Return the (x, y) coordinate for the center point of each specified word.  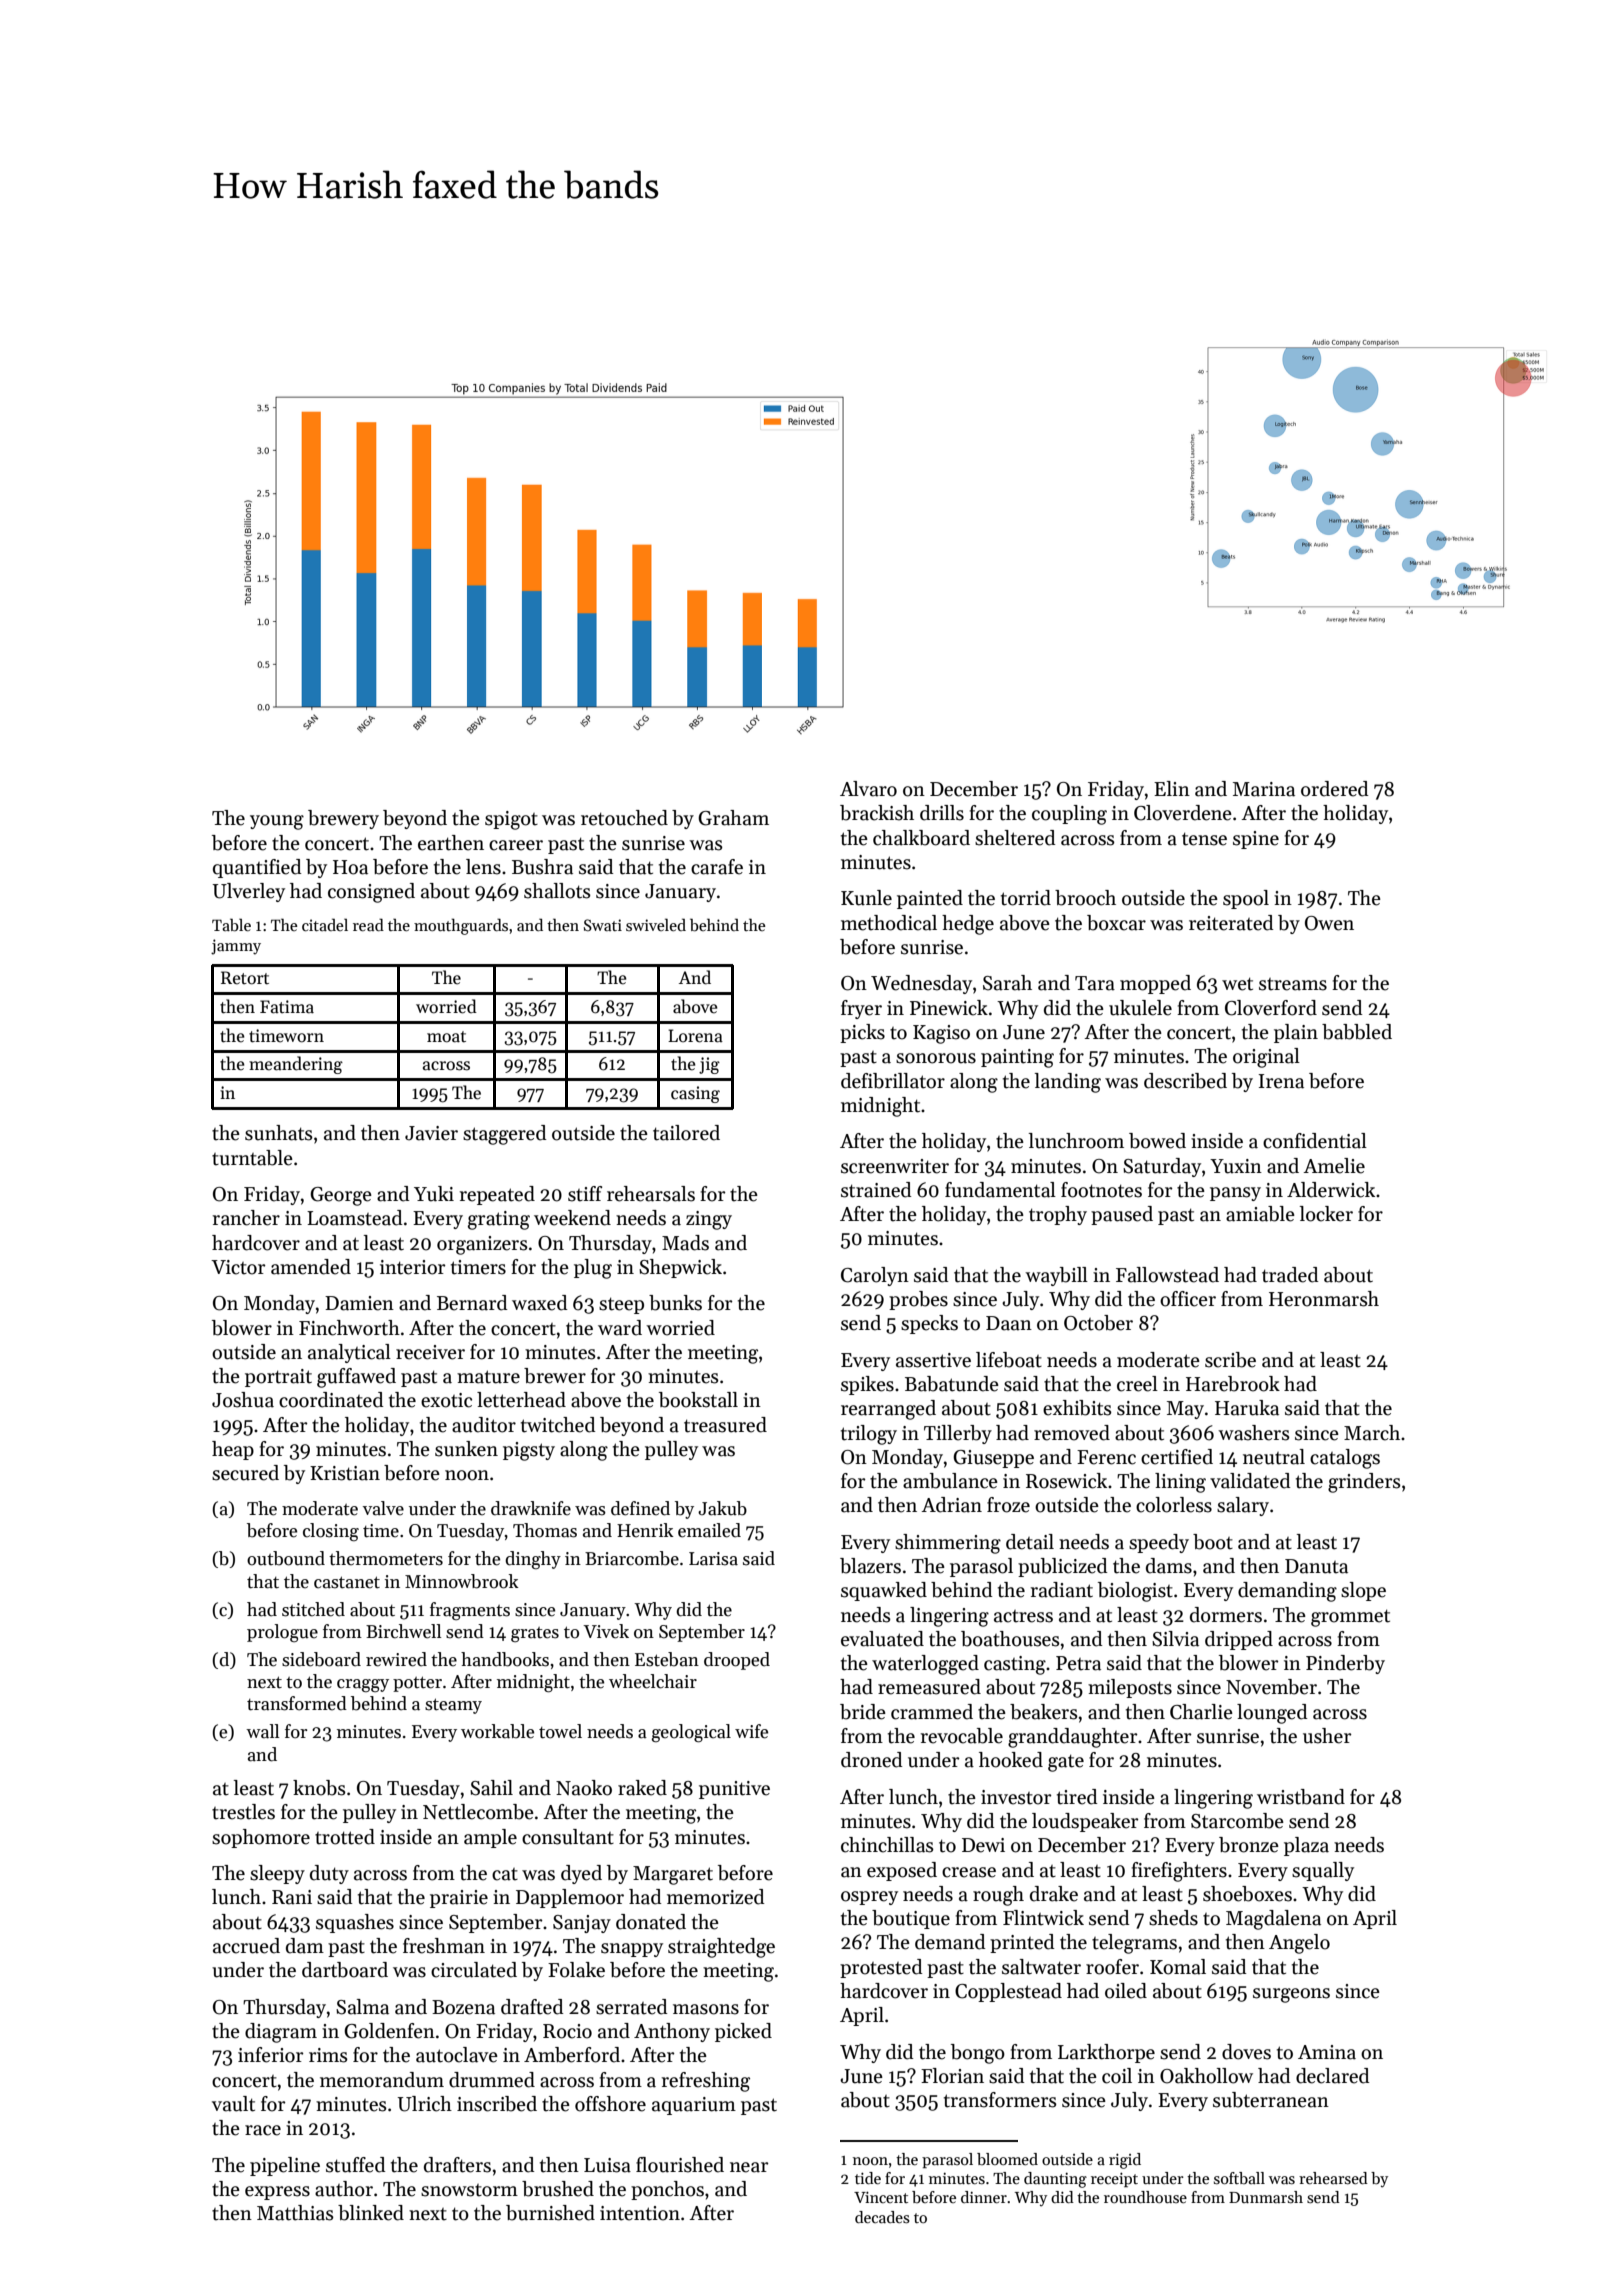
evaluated (882, 1639)
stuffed (356, 2165)
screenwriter (895, 1166)
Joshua (243, 1400)
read (368, 924)
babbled (1357, 1032)
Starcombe (1237, 1821)
